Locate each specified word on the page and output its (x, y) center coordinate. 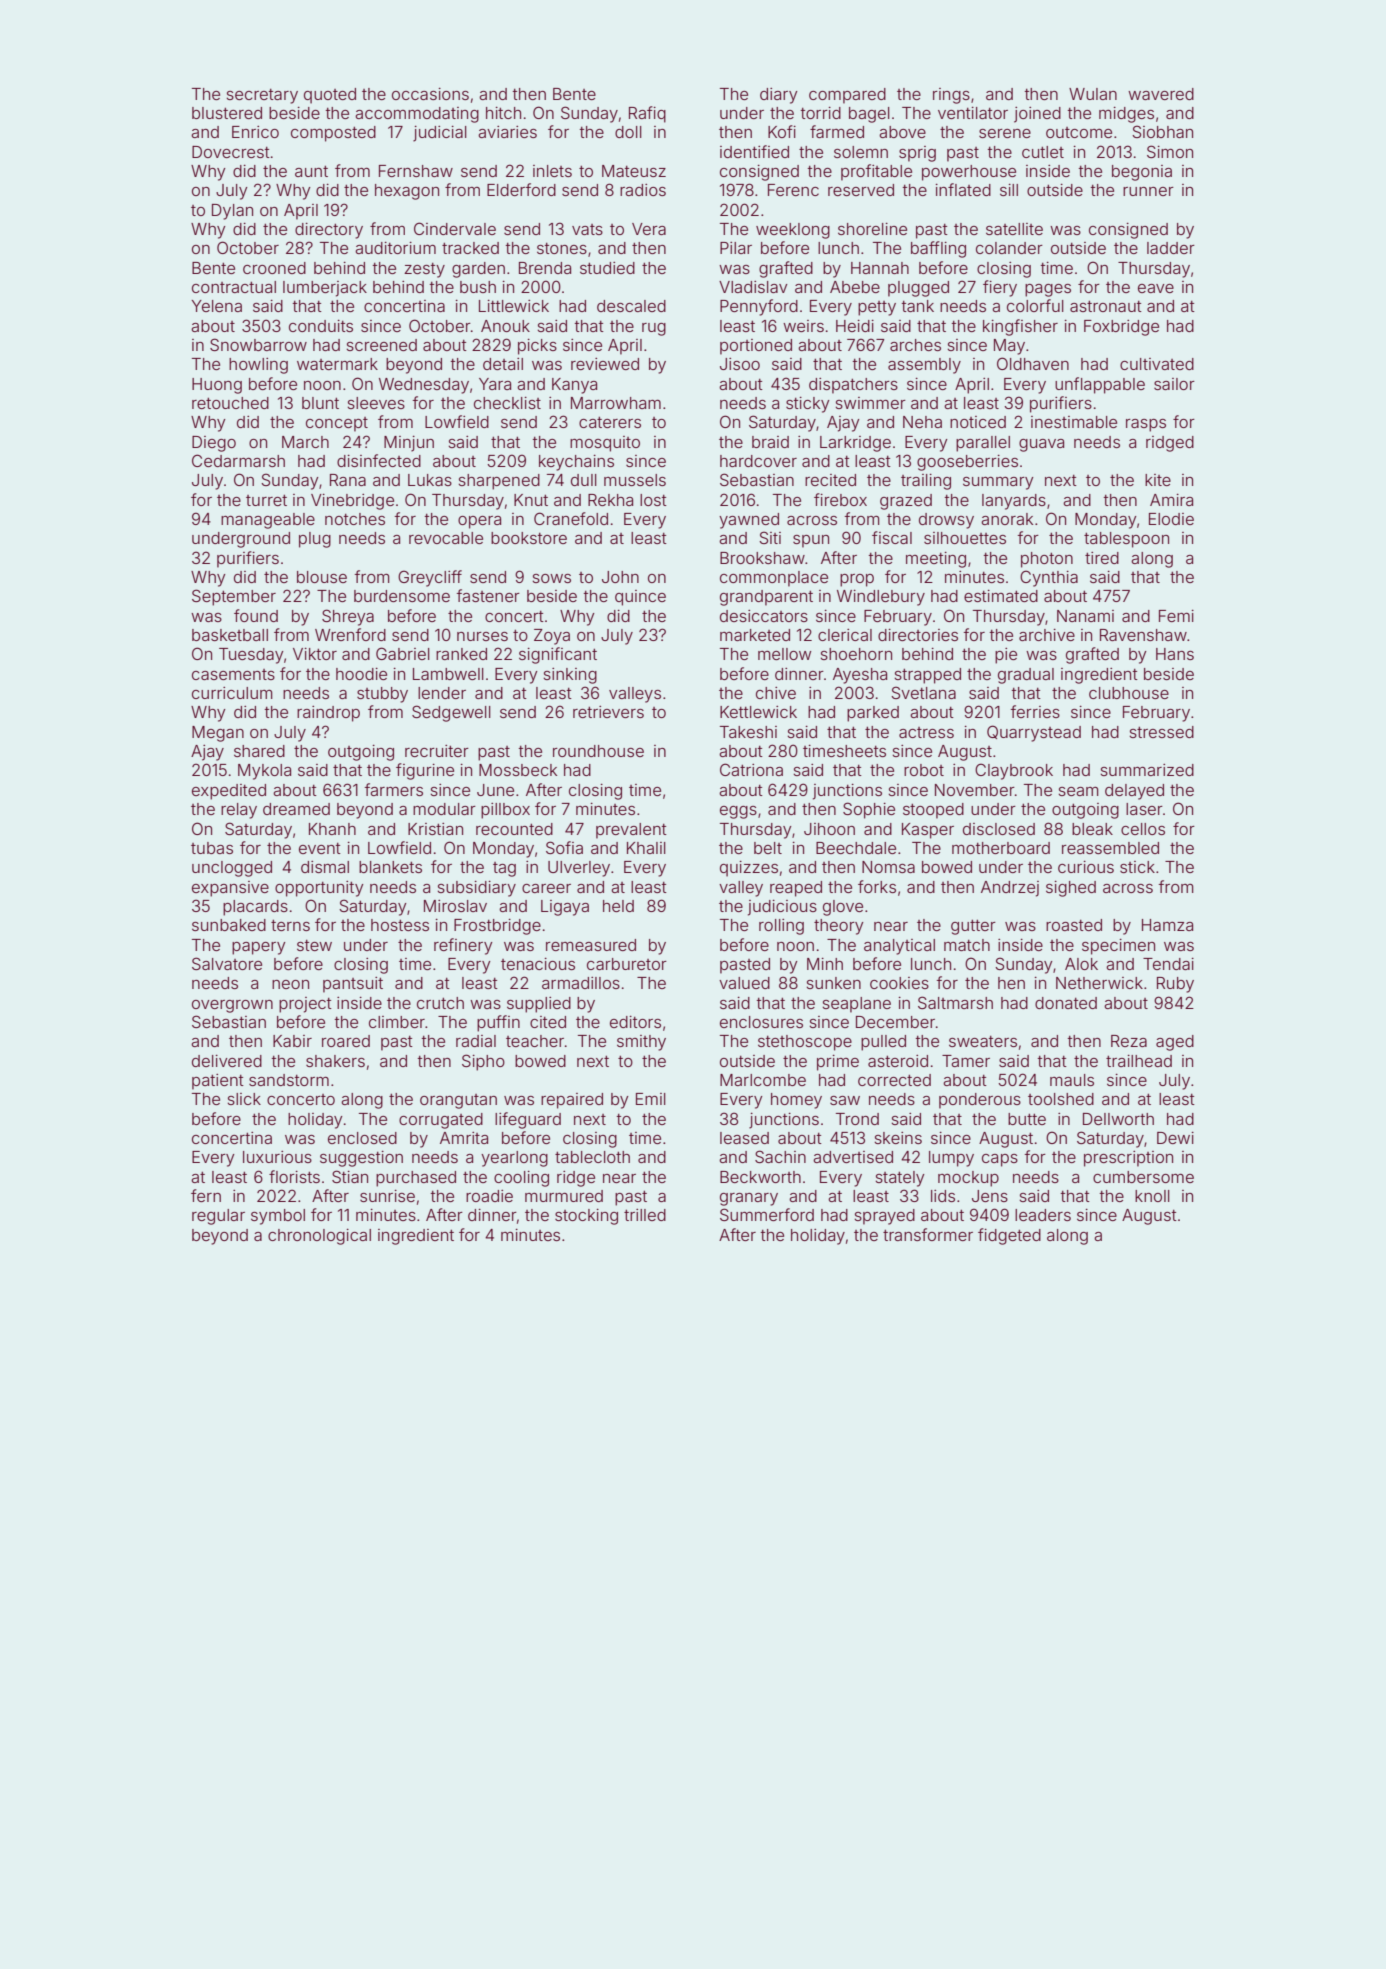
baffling (938, 249)
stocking (586, 1217)
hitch (503, 113)
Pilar (736, 248)
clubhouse (1129, 693)
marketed (755, 635)
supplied (539, 1005)
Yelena (216, 306)
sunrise (387, 1196)
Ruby (1175, 985)
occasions (430, 94)
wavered (1161, 94)
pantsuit (353, 985)
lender (442, 693)
